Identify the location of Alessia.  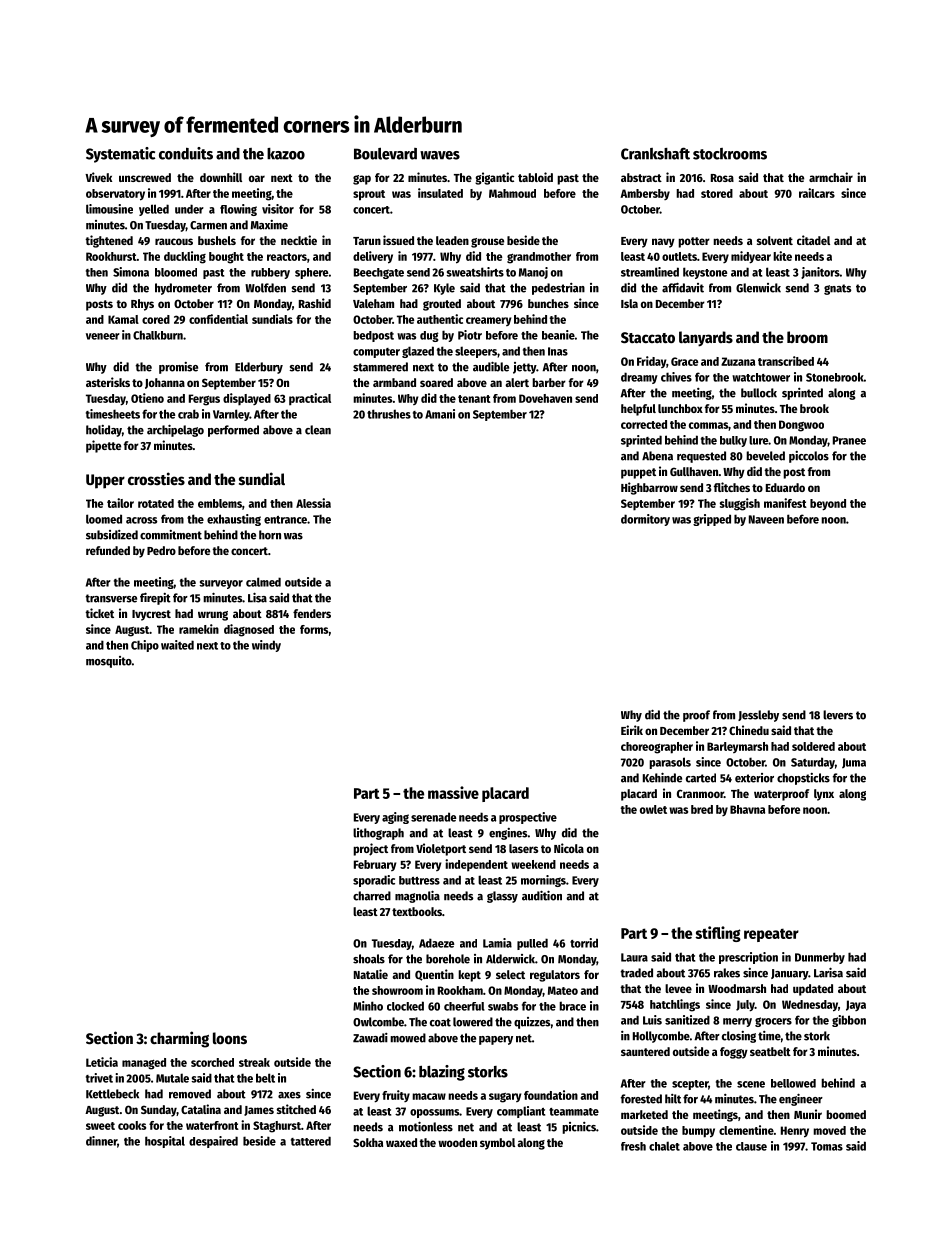
(313, 503).
